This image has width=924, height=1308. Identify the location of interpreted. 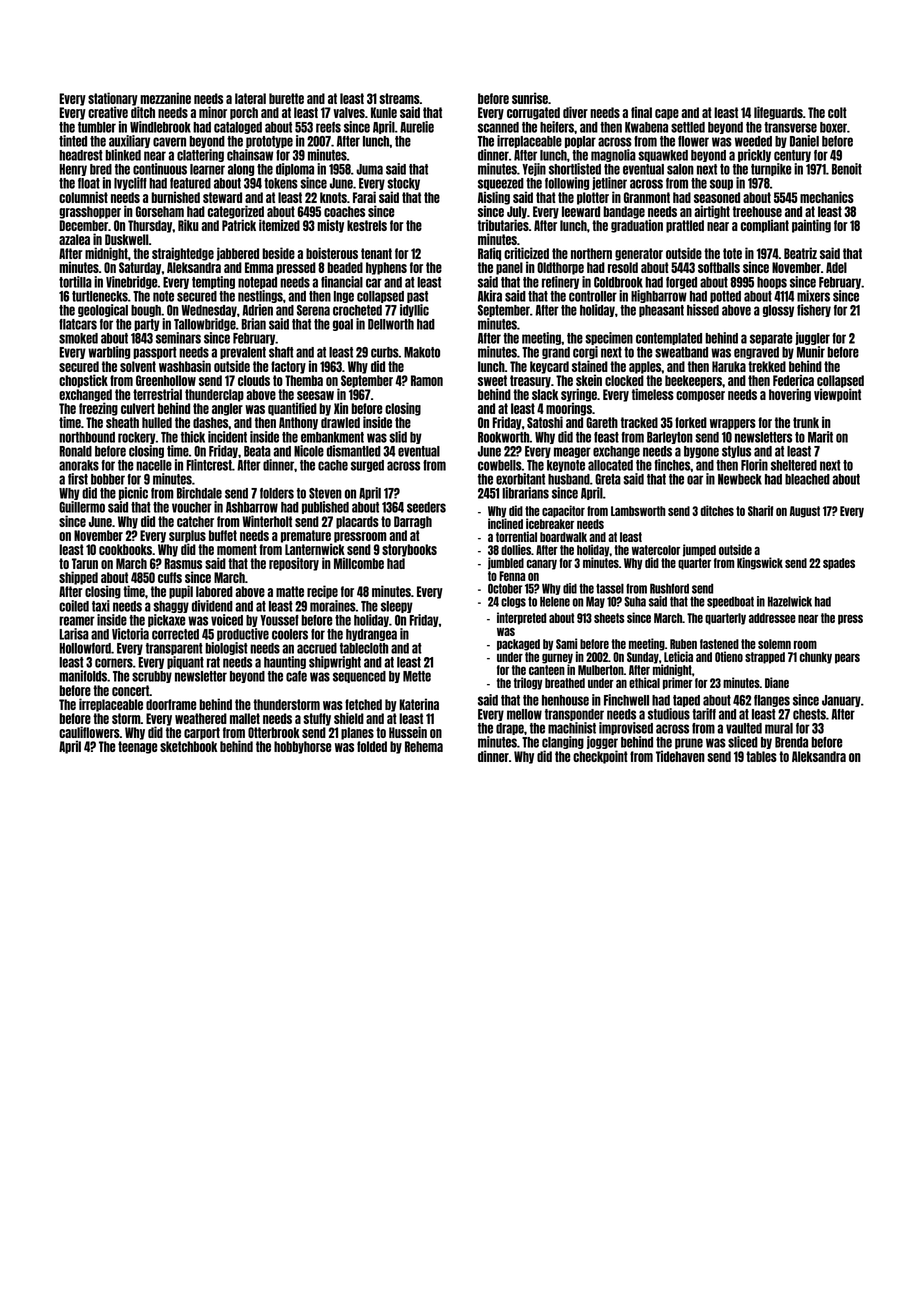
(521, 618).
